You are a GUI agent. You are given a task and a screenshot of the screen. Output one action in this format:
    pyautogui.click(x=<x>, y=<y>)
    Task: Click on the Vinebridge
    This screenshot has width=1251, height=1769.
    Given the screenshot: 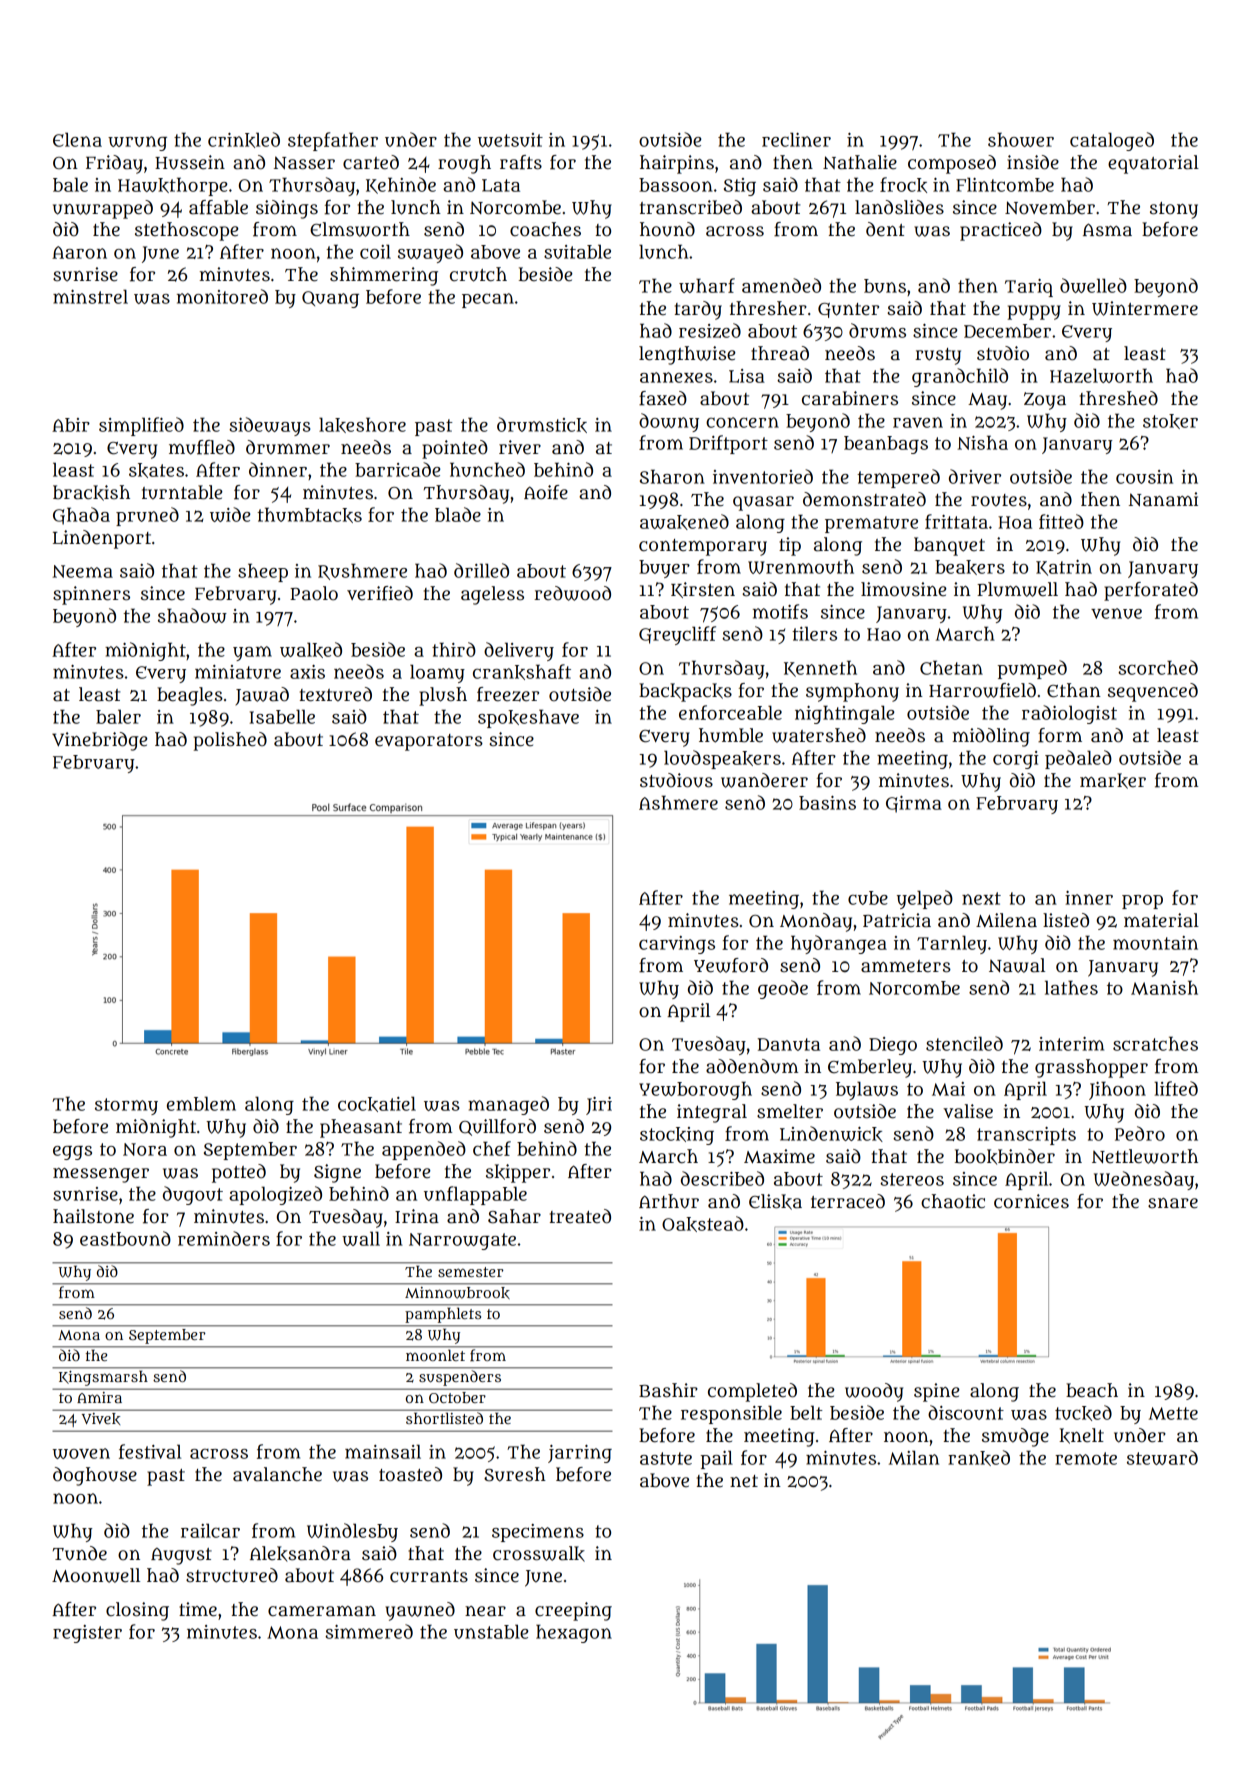 What is the action you would take?
    pyautogui.click(x=100, y=741)
